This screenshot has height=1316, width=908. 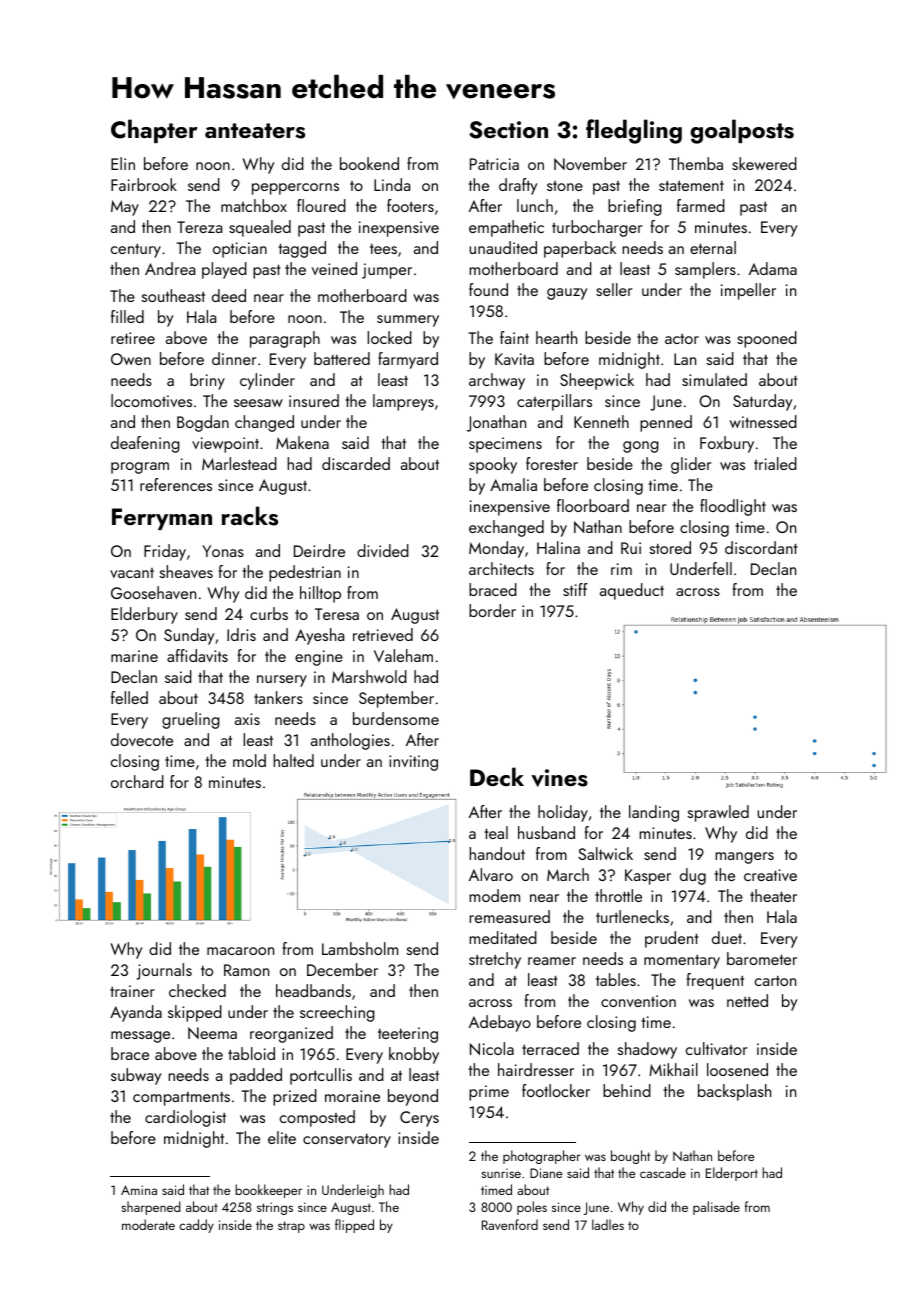 What do you see at coordinates (510, 1224) in the screenshot?
I see `Ravenford` at bounding box center [510, 1224].
